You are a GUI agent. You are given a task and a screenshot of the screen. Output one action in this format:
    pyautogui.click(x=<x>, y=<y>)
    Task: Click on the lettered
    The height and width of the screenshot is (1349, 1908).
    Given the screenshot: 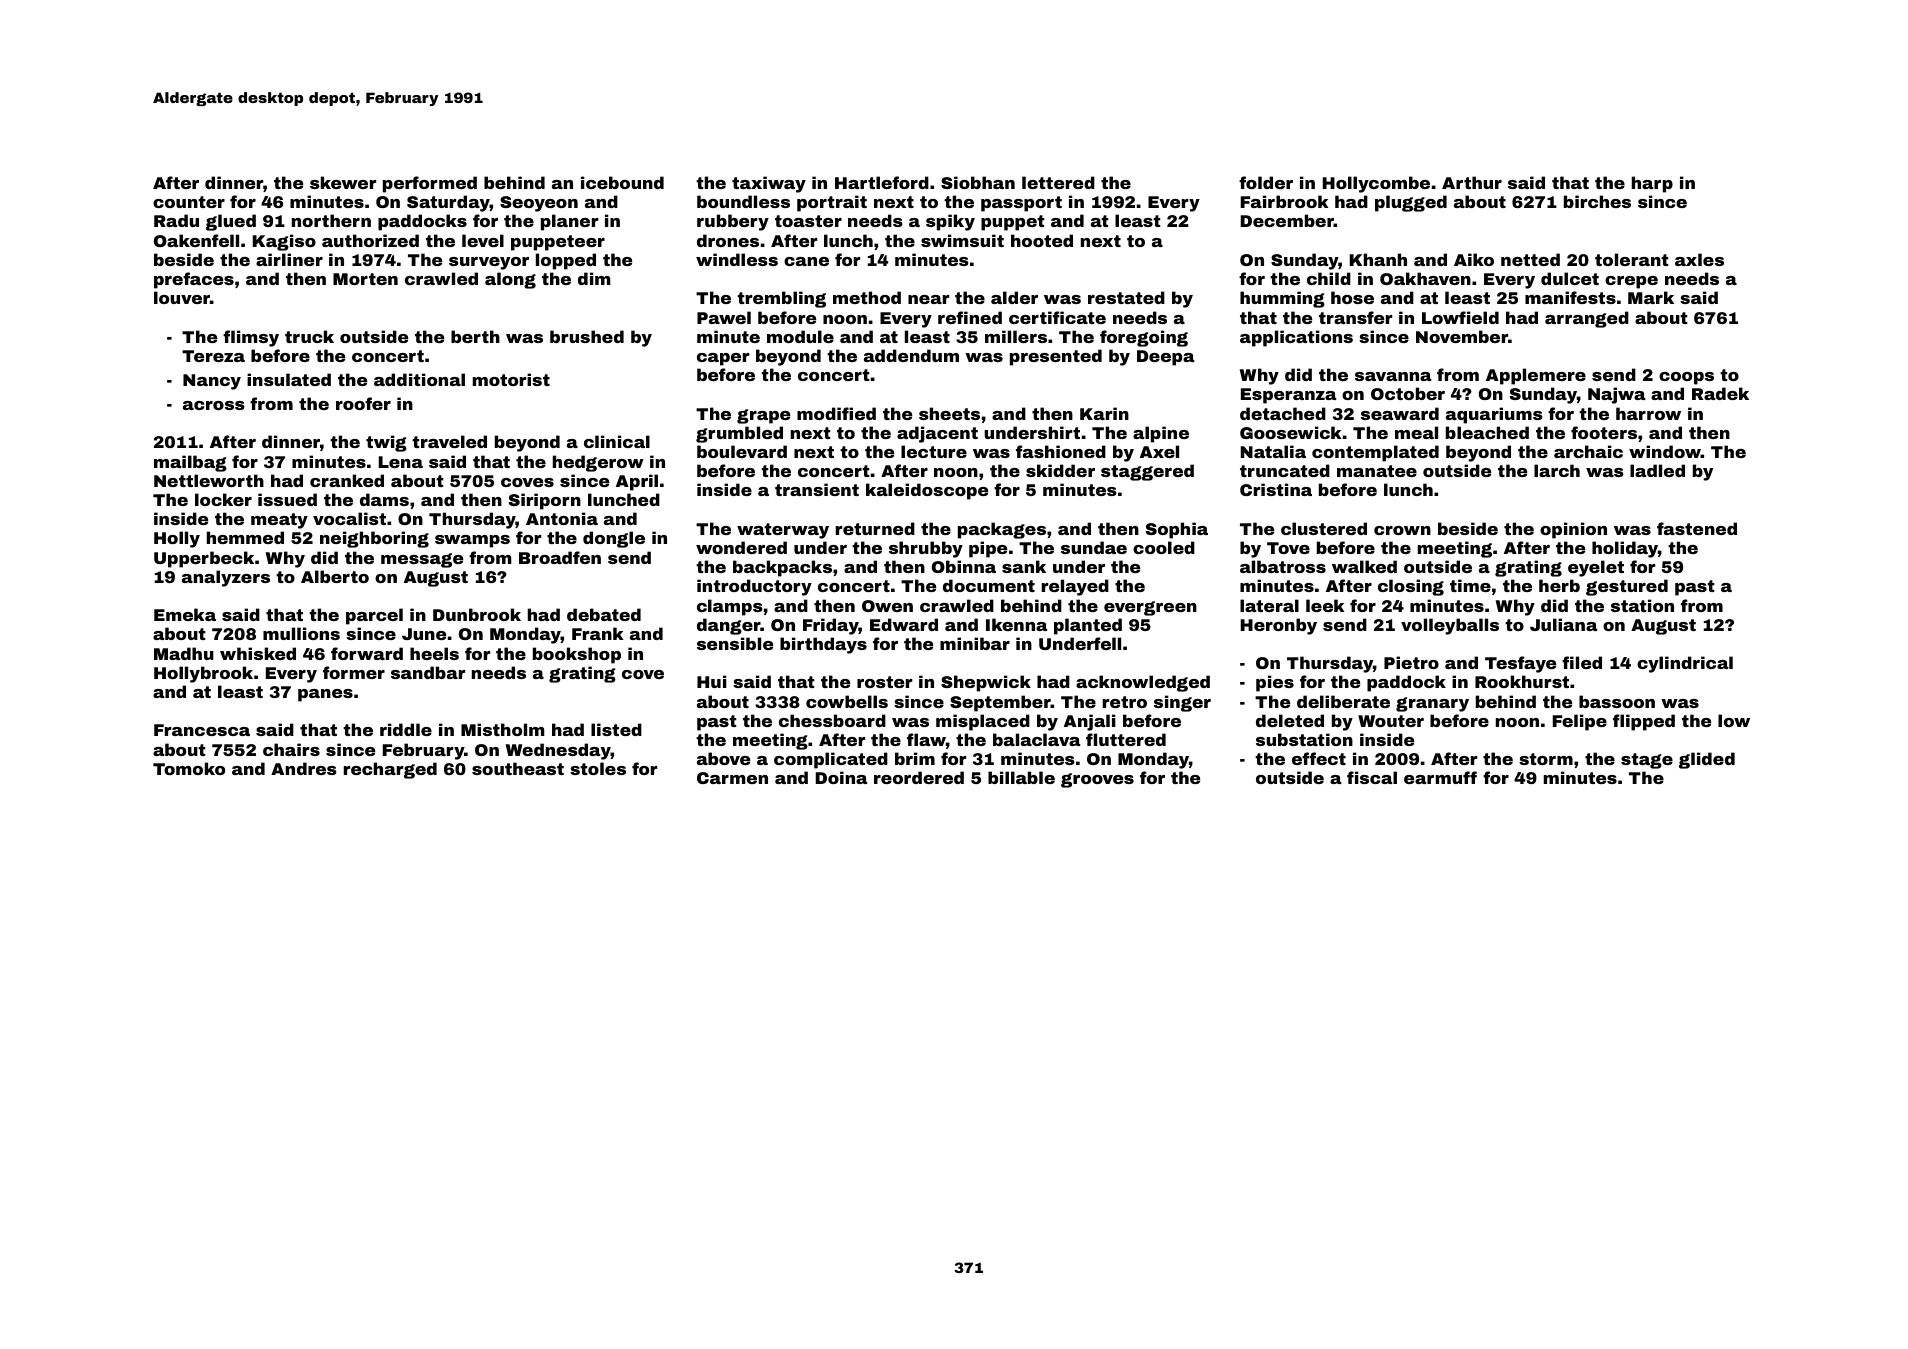 What is the action you would take?
    pyautogui.click(x=1058, y=182)
